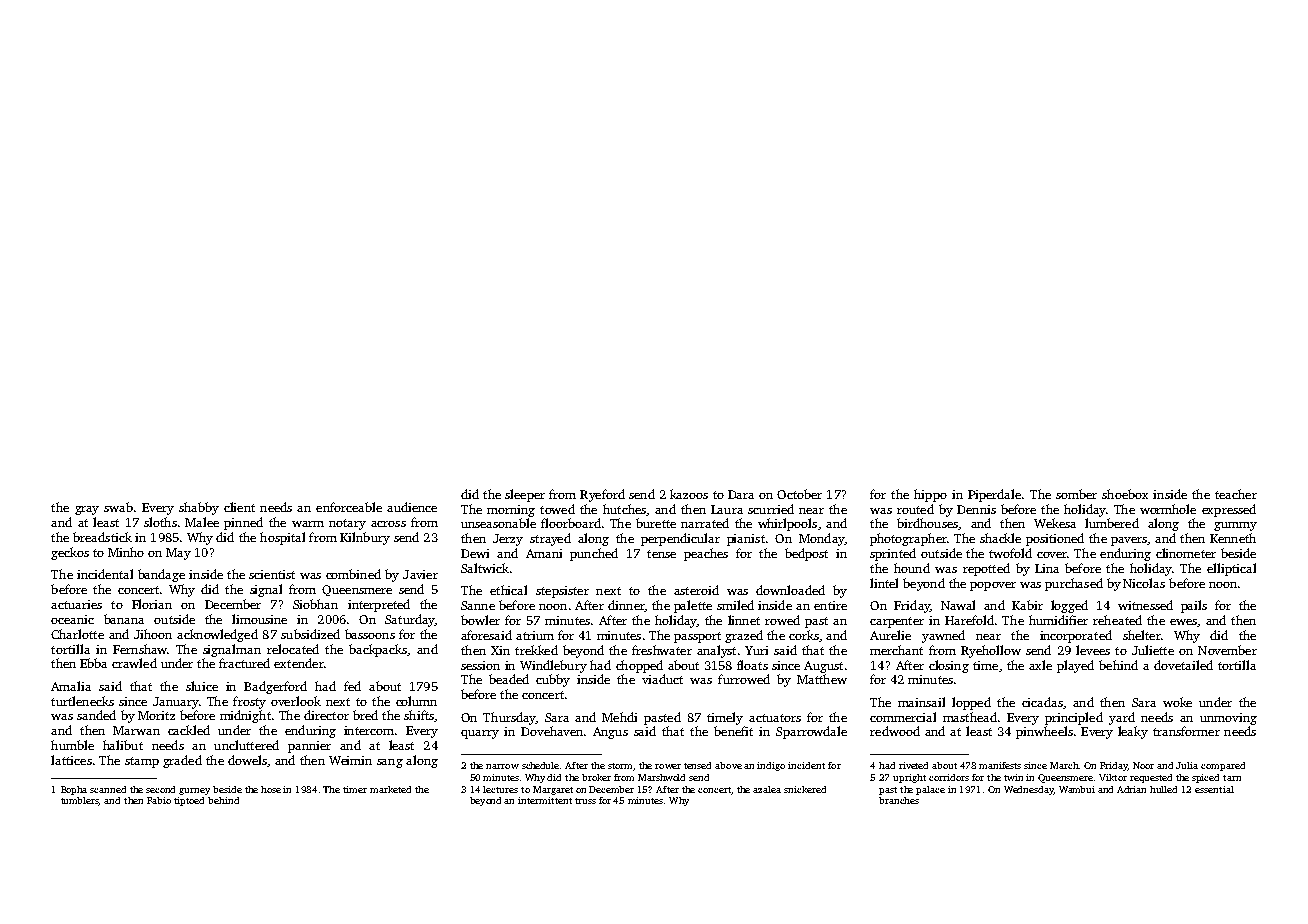 The width and height of the screenshot is (1308, 924). Describe the element at coordinates (689, 494) in the screenshot. I see `kazoos` at that location.
